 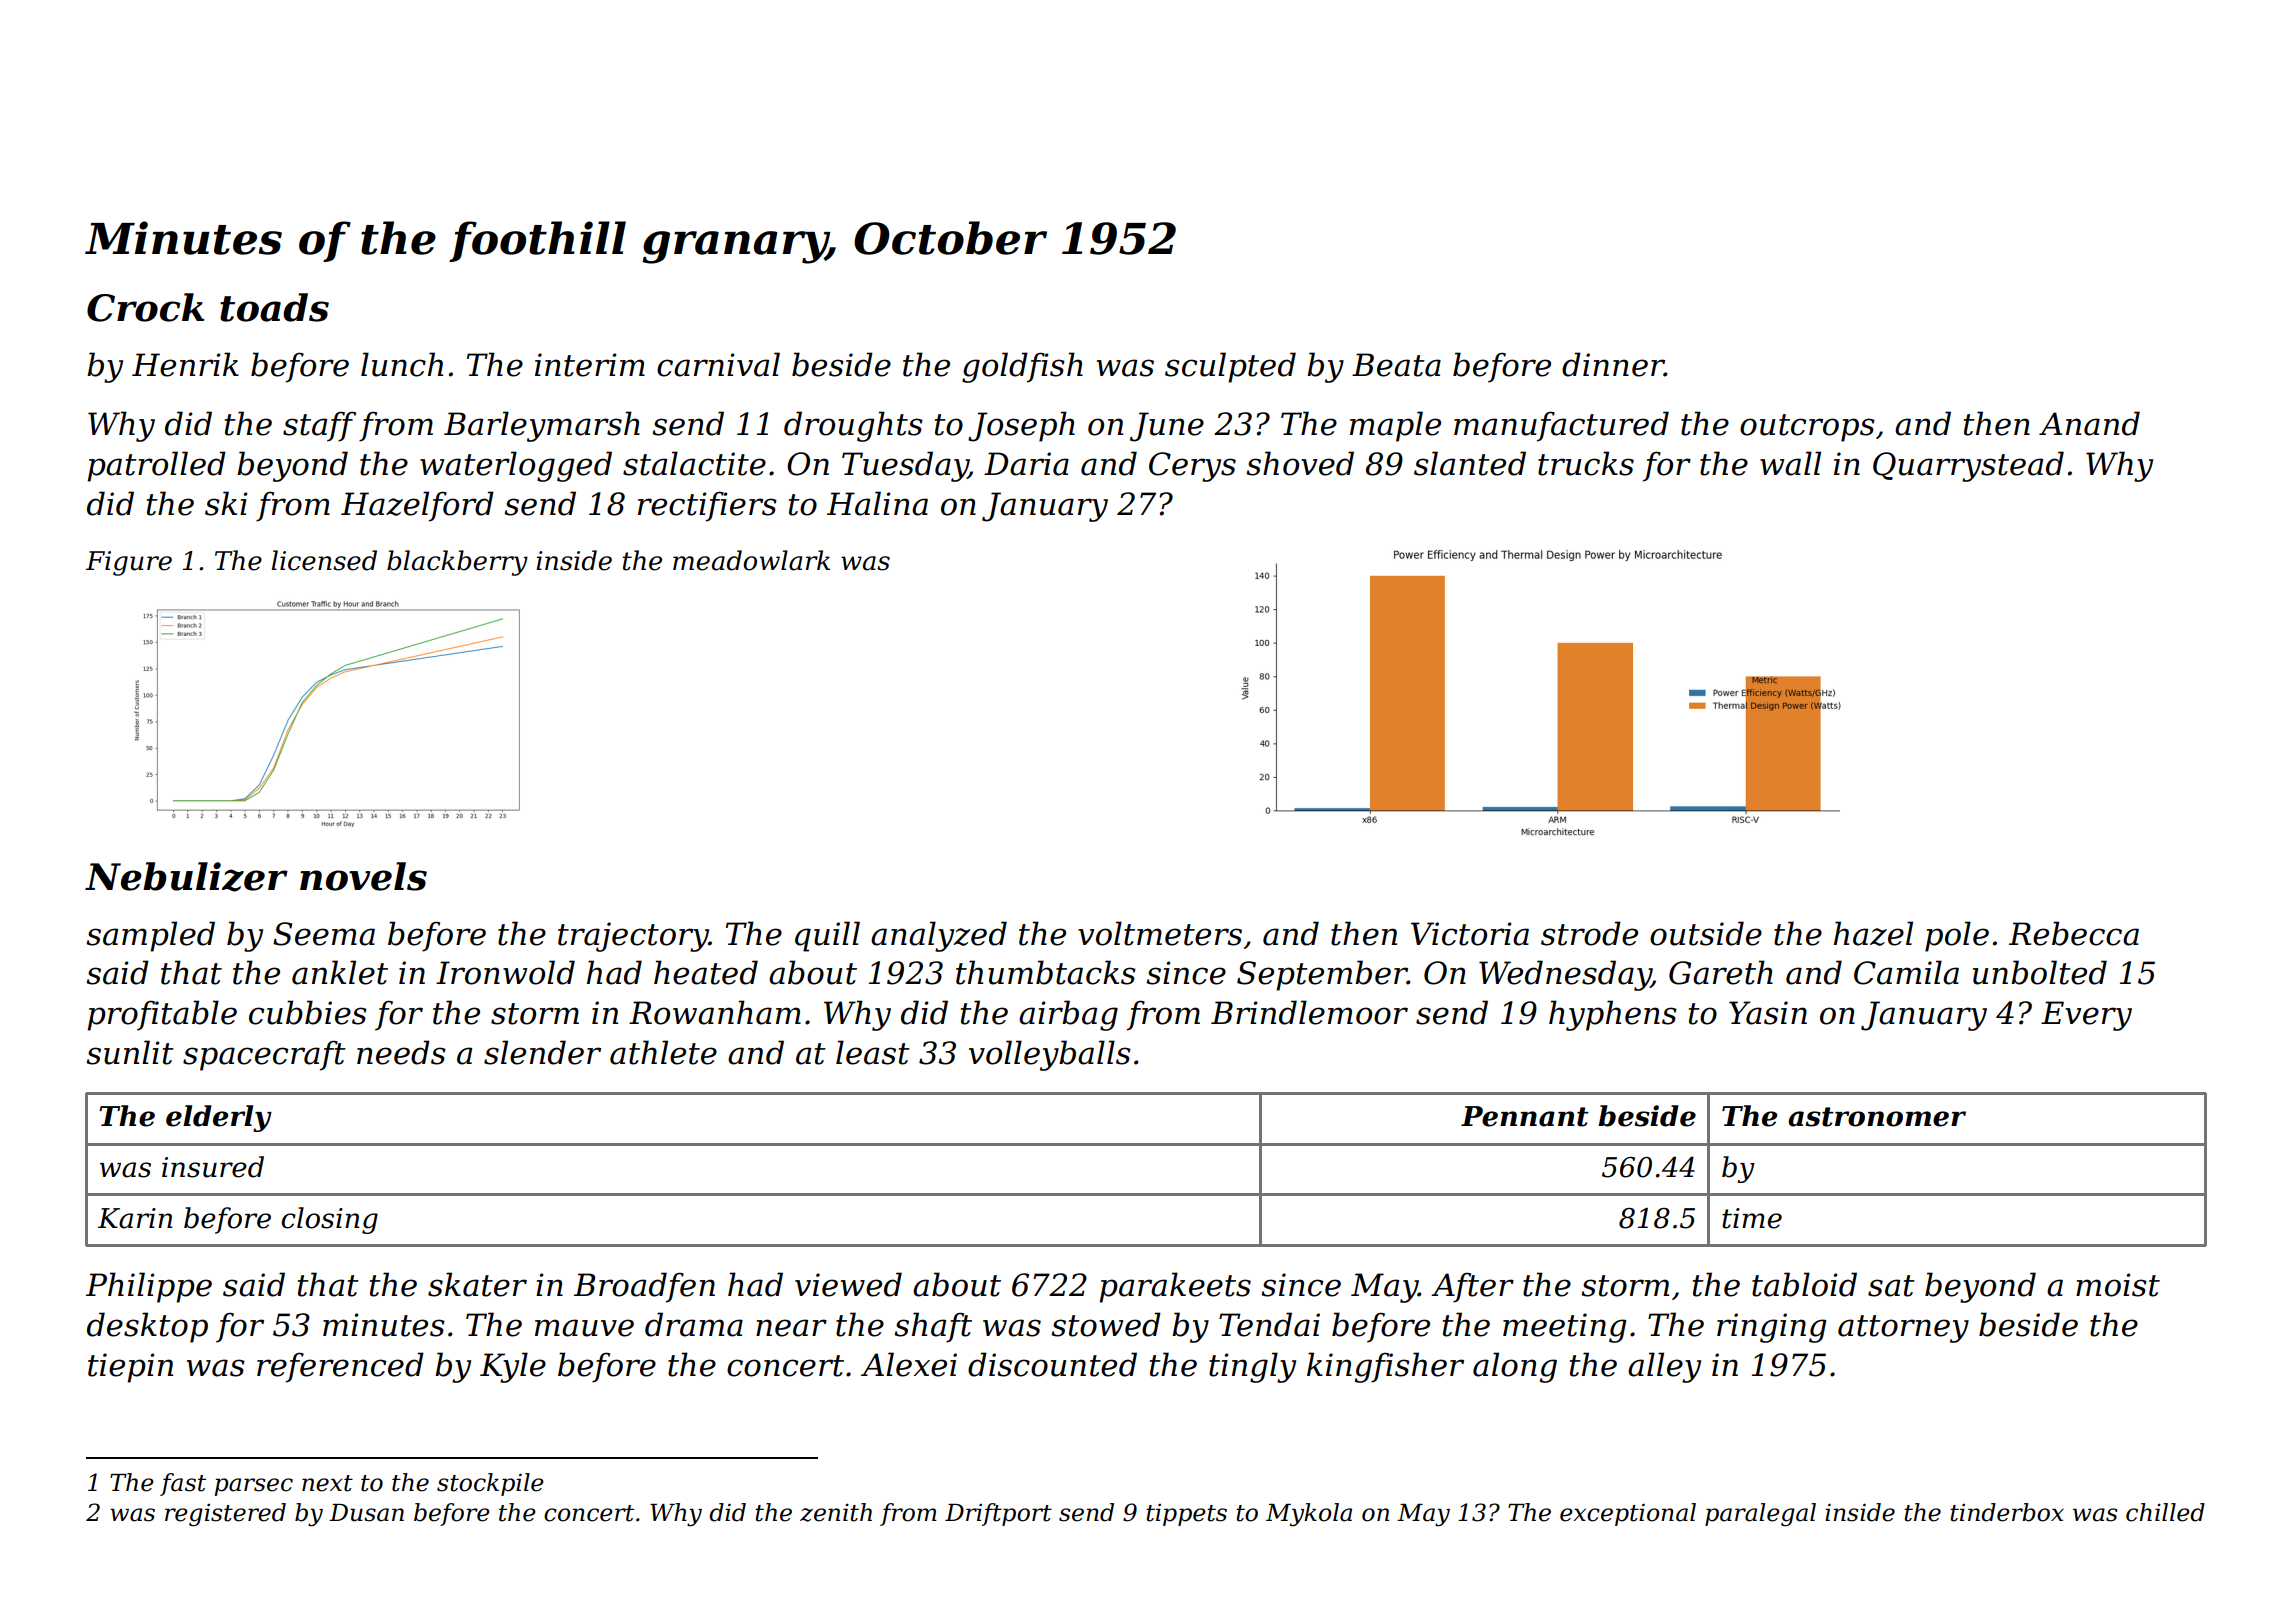 What do you see at coordinates (1968, 466) in the screenshot?
I see `Quarrystead` at bounding box center [1968, 466].
